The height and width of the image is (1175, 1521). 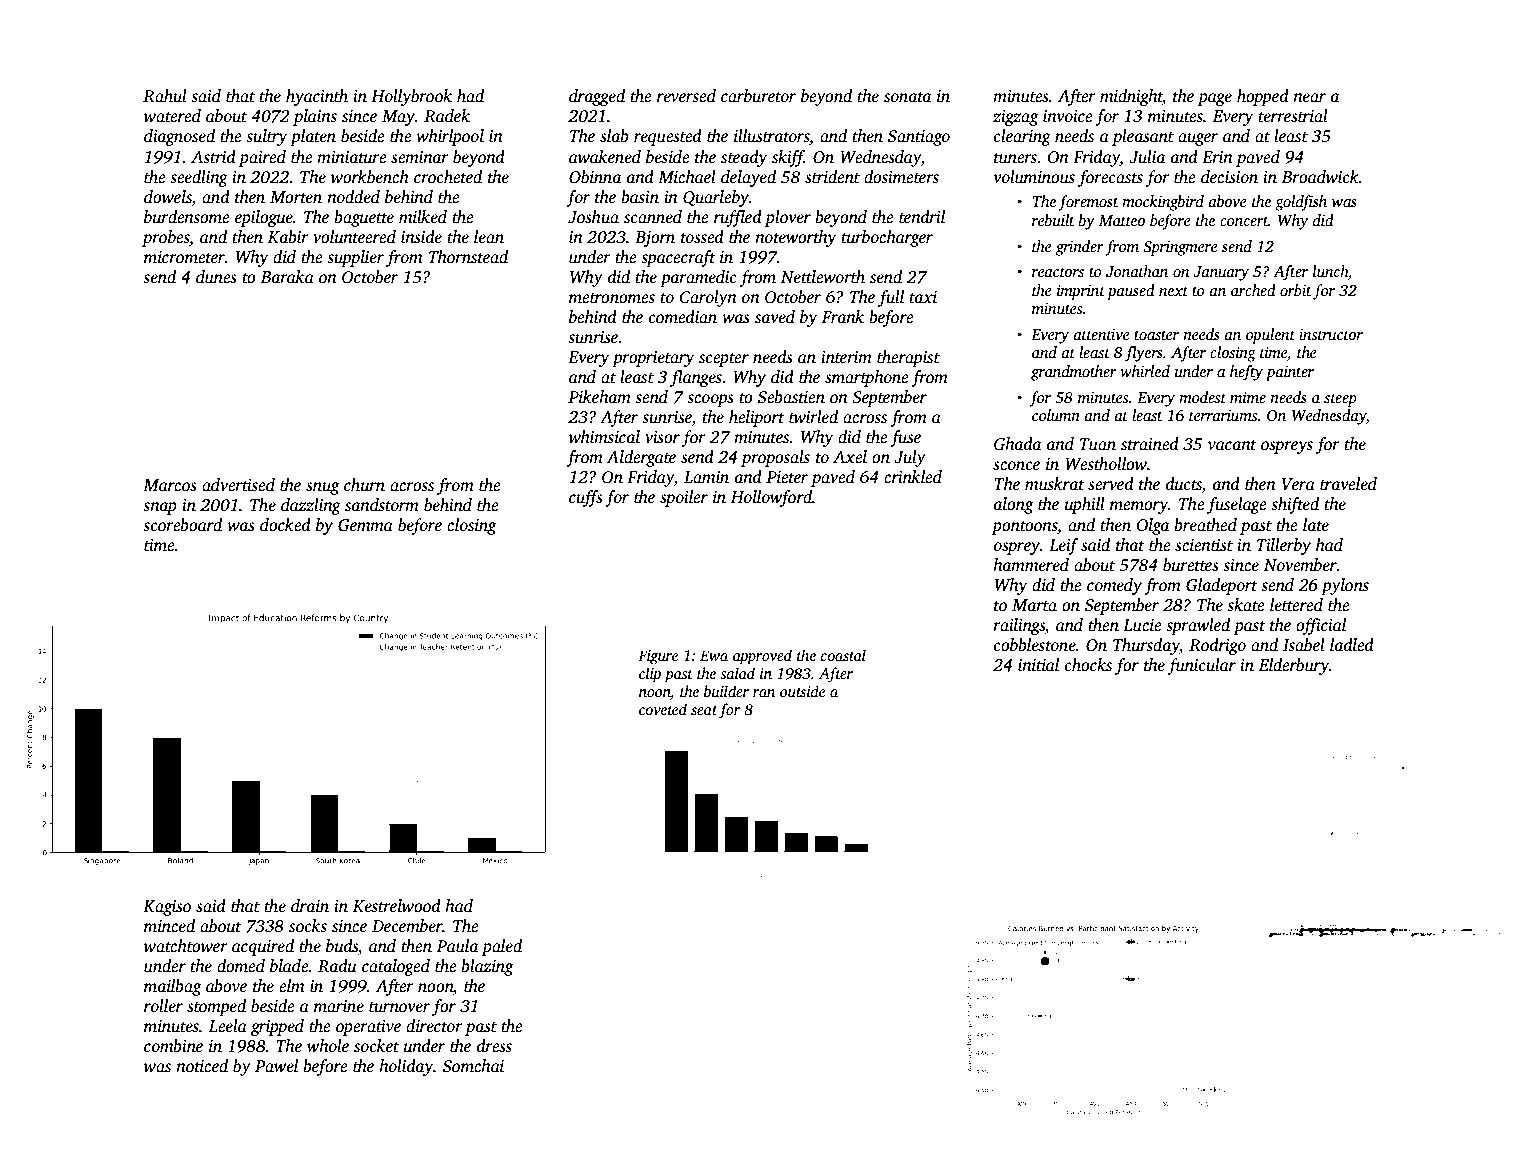 What do you see at coordinates (686, 96) in the image?
I see `reversed` at bounding box center [686, 96].
